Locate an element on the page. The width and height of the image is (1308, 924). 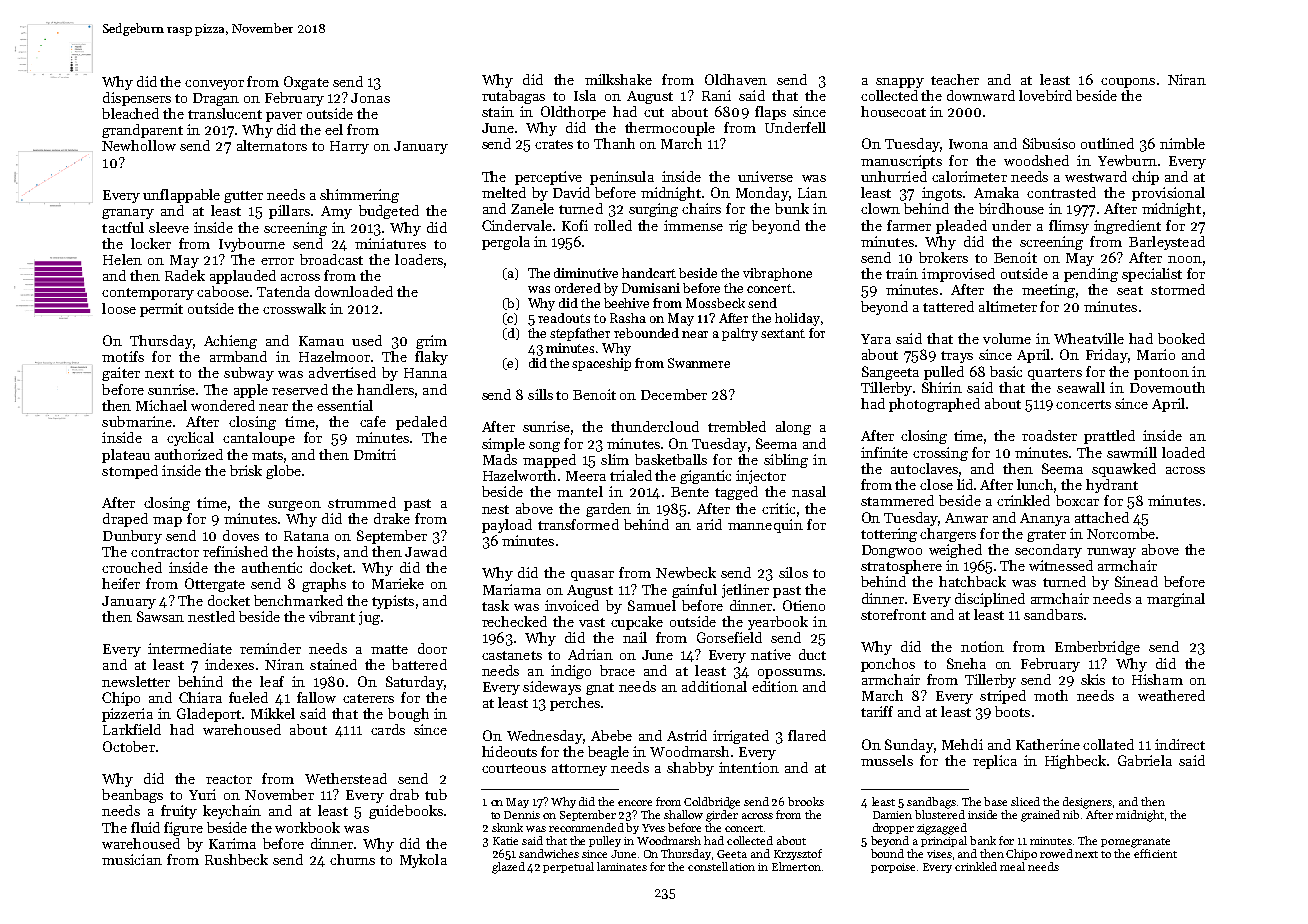
perches is located at coordinates (575, 704).
